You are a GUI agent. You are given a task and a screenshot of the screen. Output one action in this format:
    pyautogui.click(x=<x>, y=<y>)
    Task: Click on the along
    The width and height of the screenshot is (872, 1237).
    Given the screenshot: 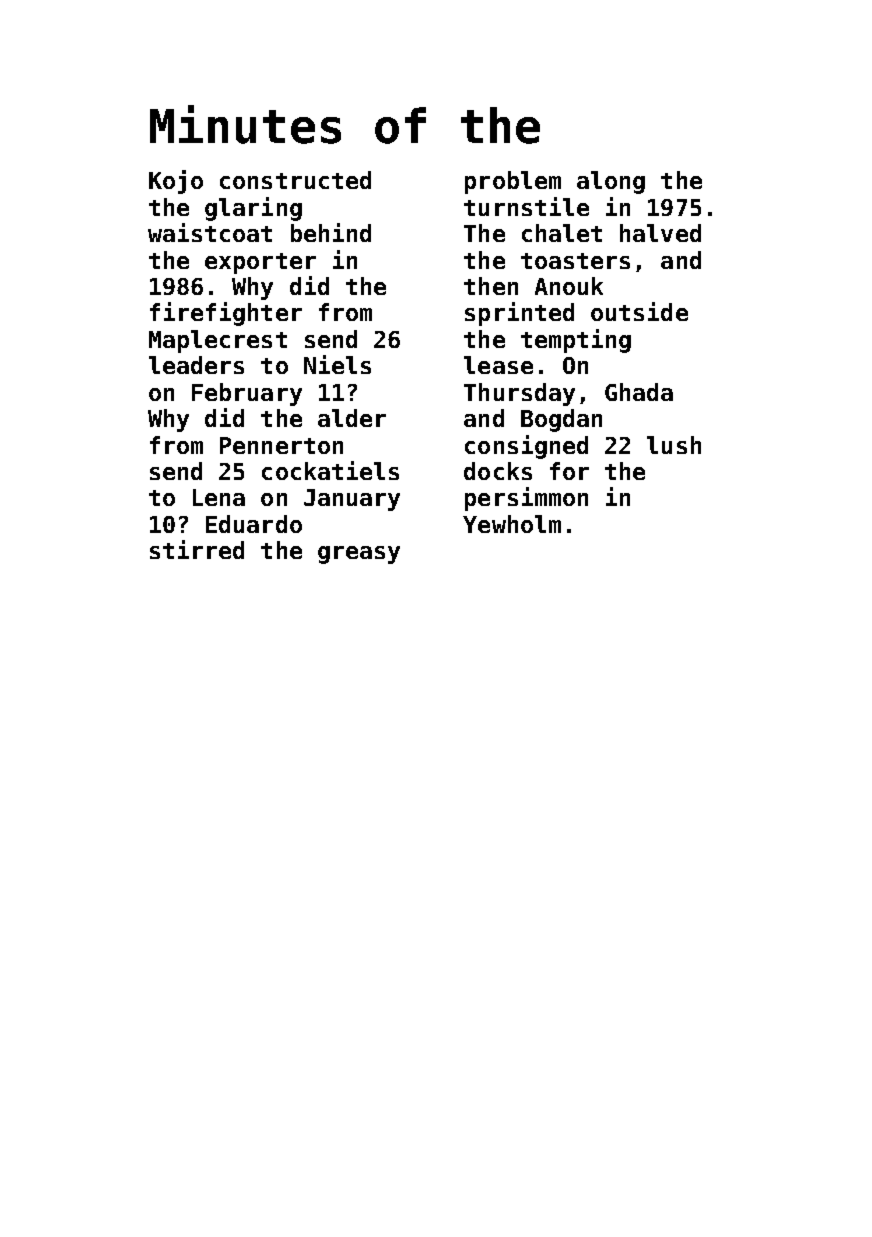 What is the action you would take?
    pyautogui.click(x=611, y=182)
